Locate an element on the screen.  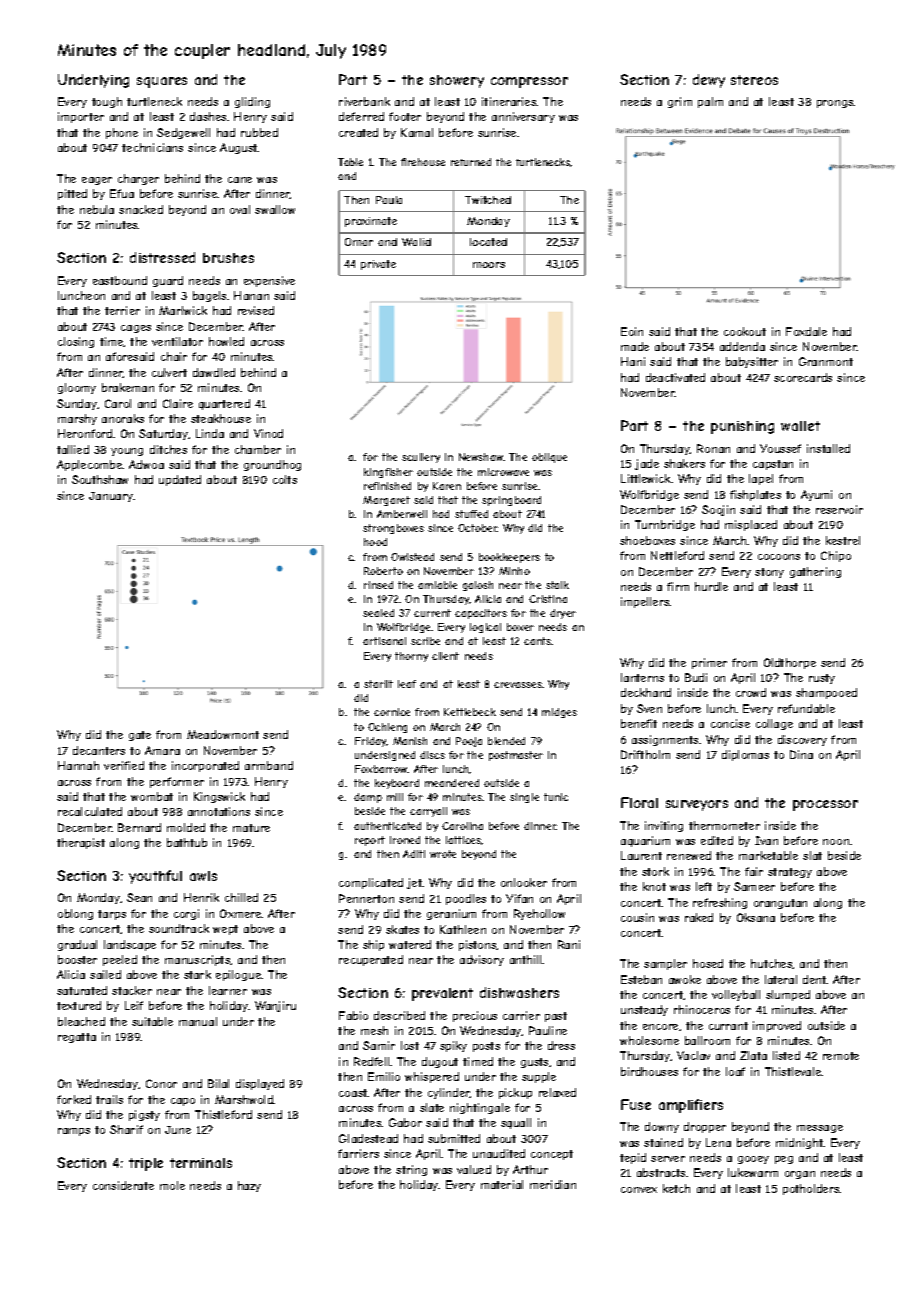
potholders is located at coordinates (811, 1189).
